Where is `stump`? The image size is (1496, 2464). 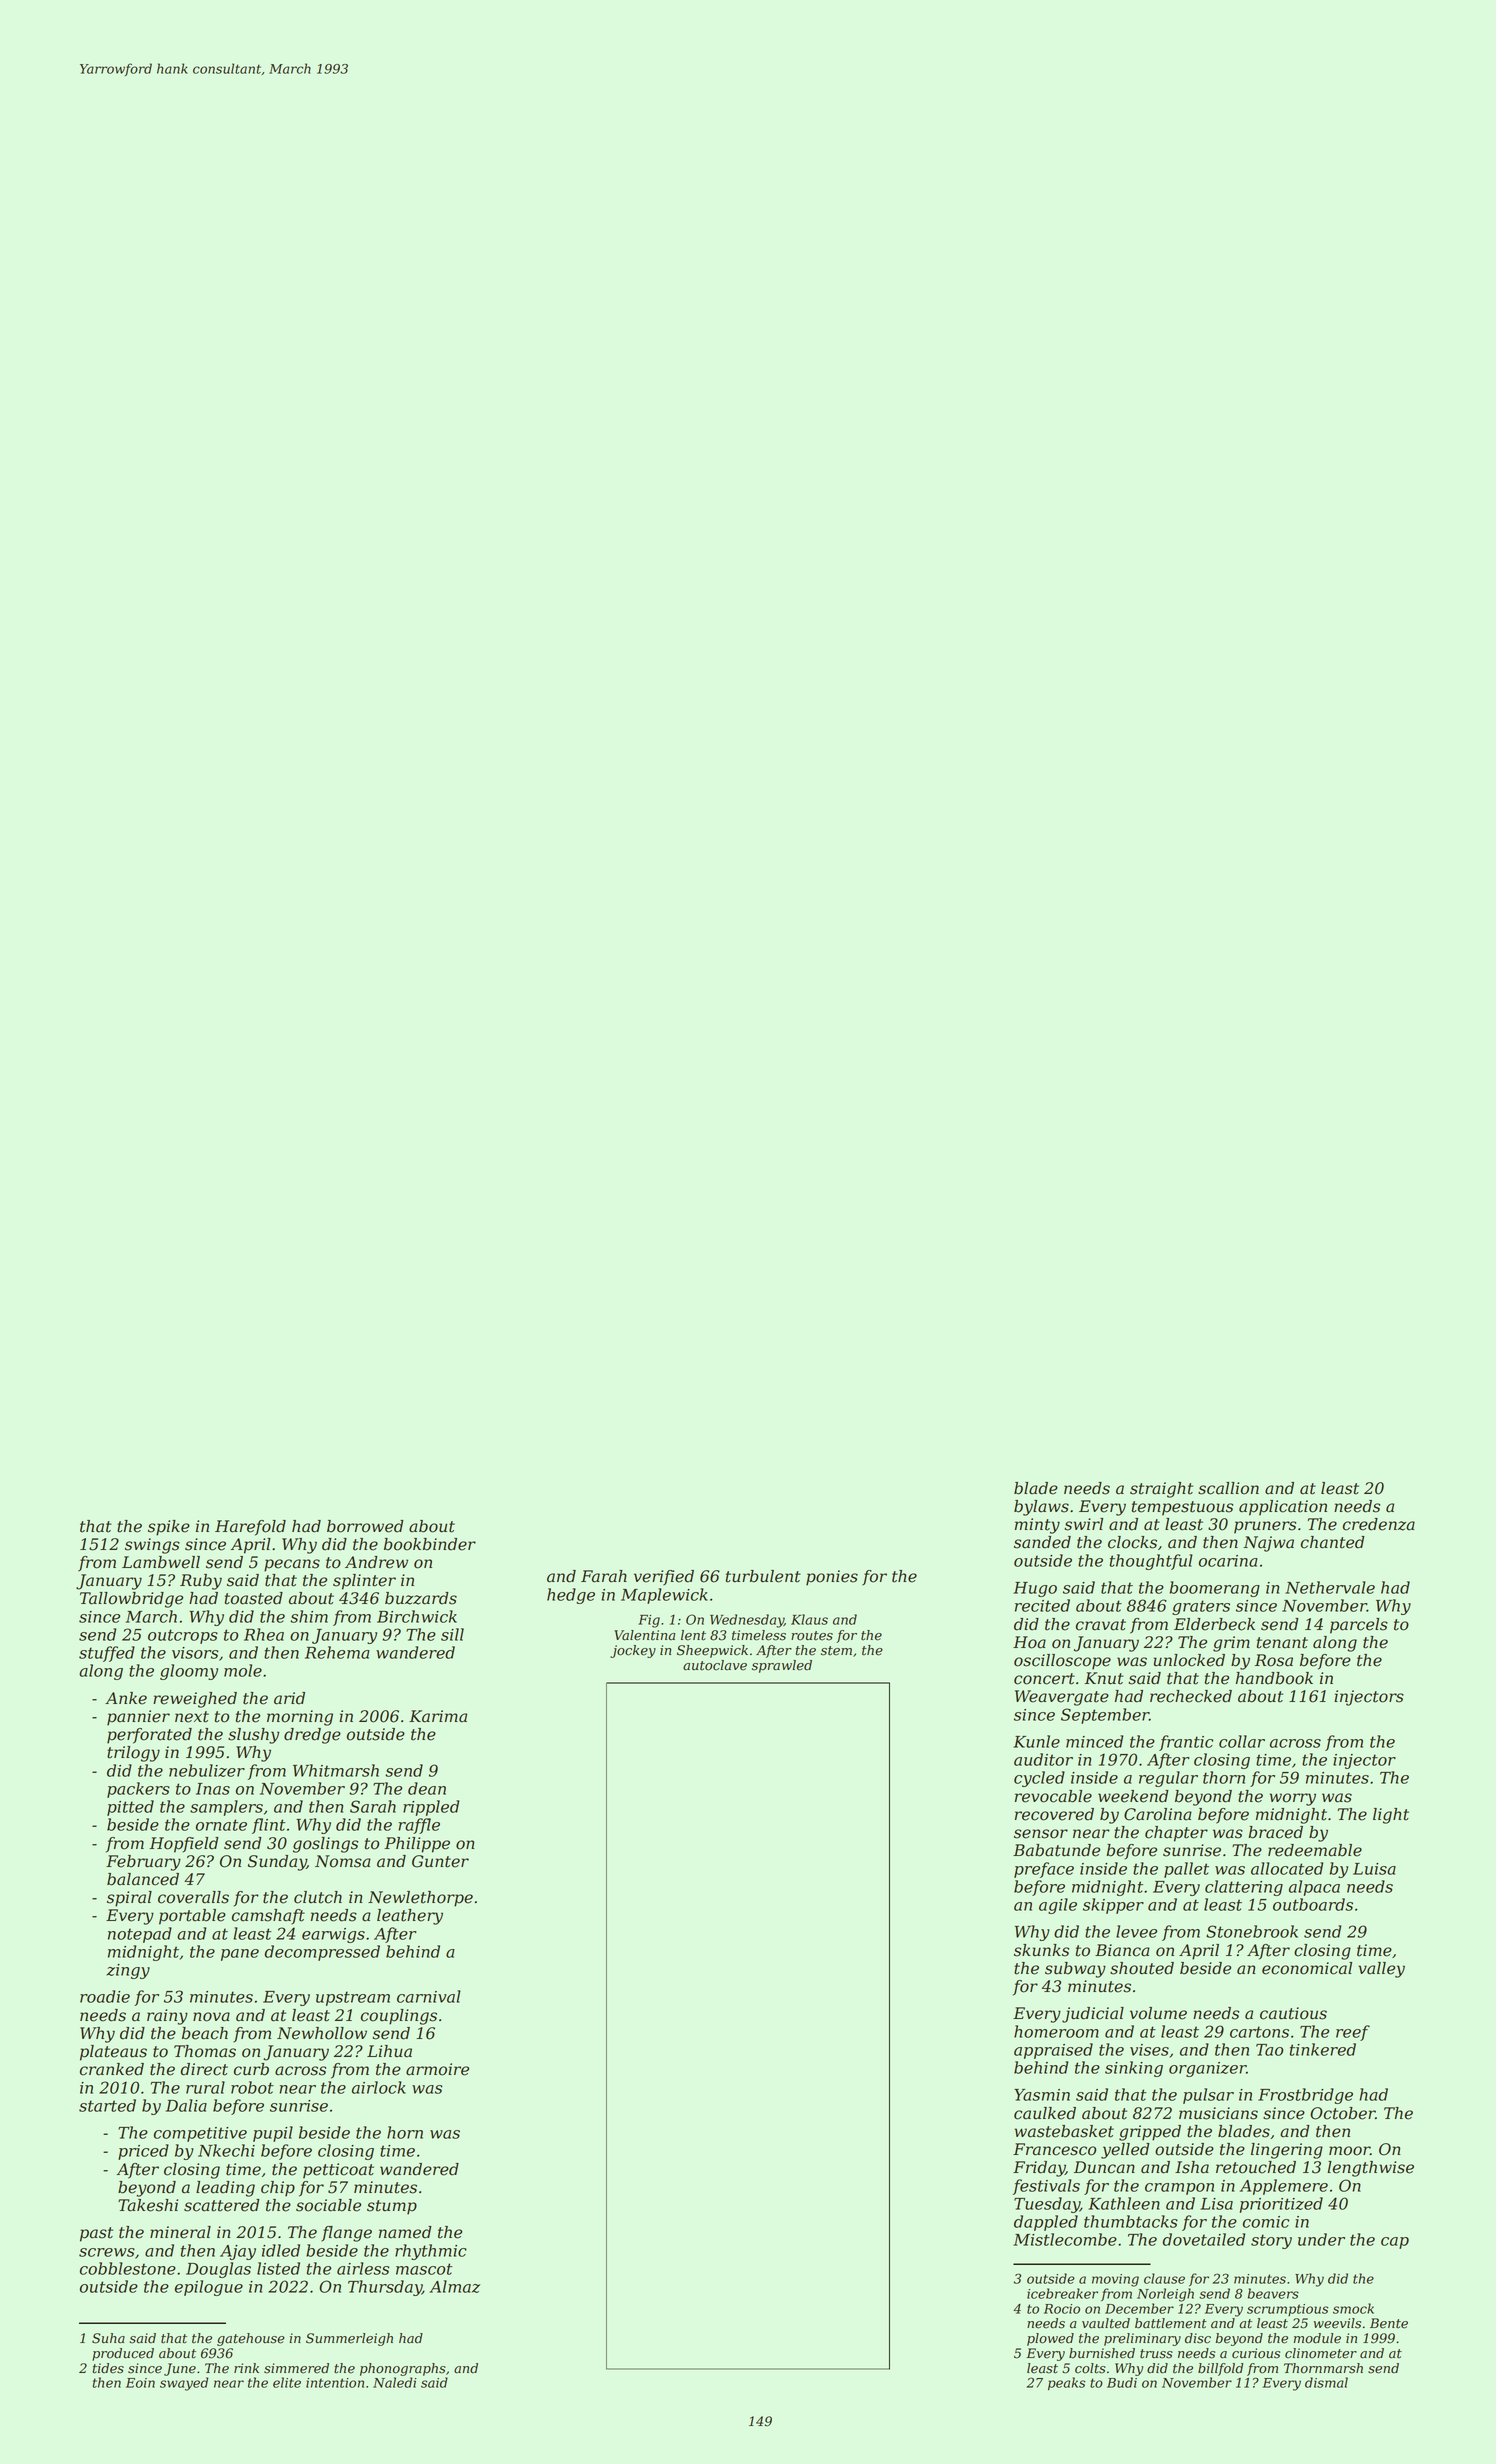 stump is located at coordinates (392, 2207).
